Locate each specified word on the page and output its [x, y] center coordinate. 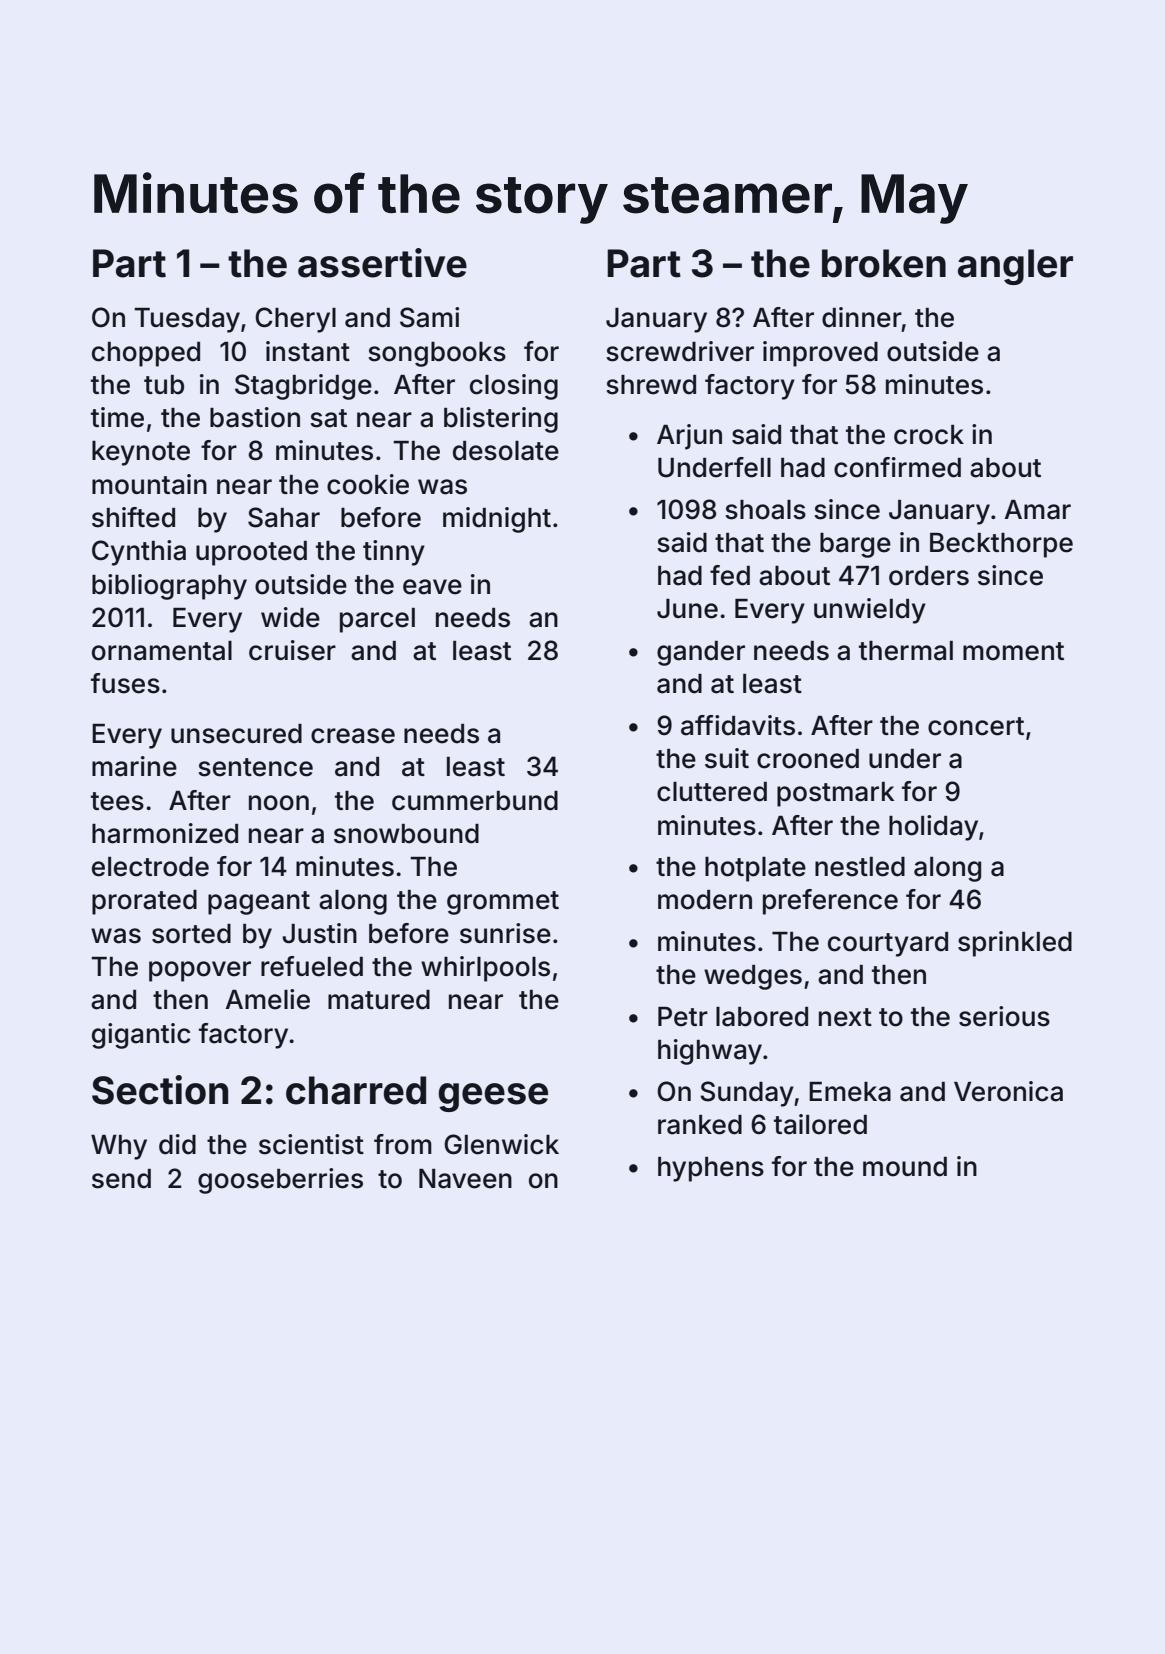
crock [929, 435]
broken [884, 263]
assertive [382, 263]
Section [160, 1090]
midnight [497, 520]
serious [1004, 1016]
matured [379, 1000]
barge [855, 545]
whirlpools [485, 969]
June [687, 609]
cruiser [292, 650]
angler [1015, 267]
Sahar [284, 517]
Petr [683, 1017]
